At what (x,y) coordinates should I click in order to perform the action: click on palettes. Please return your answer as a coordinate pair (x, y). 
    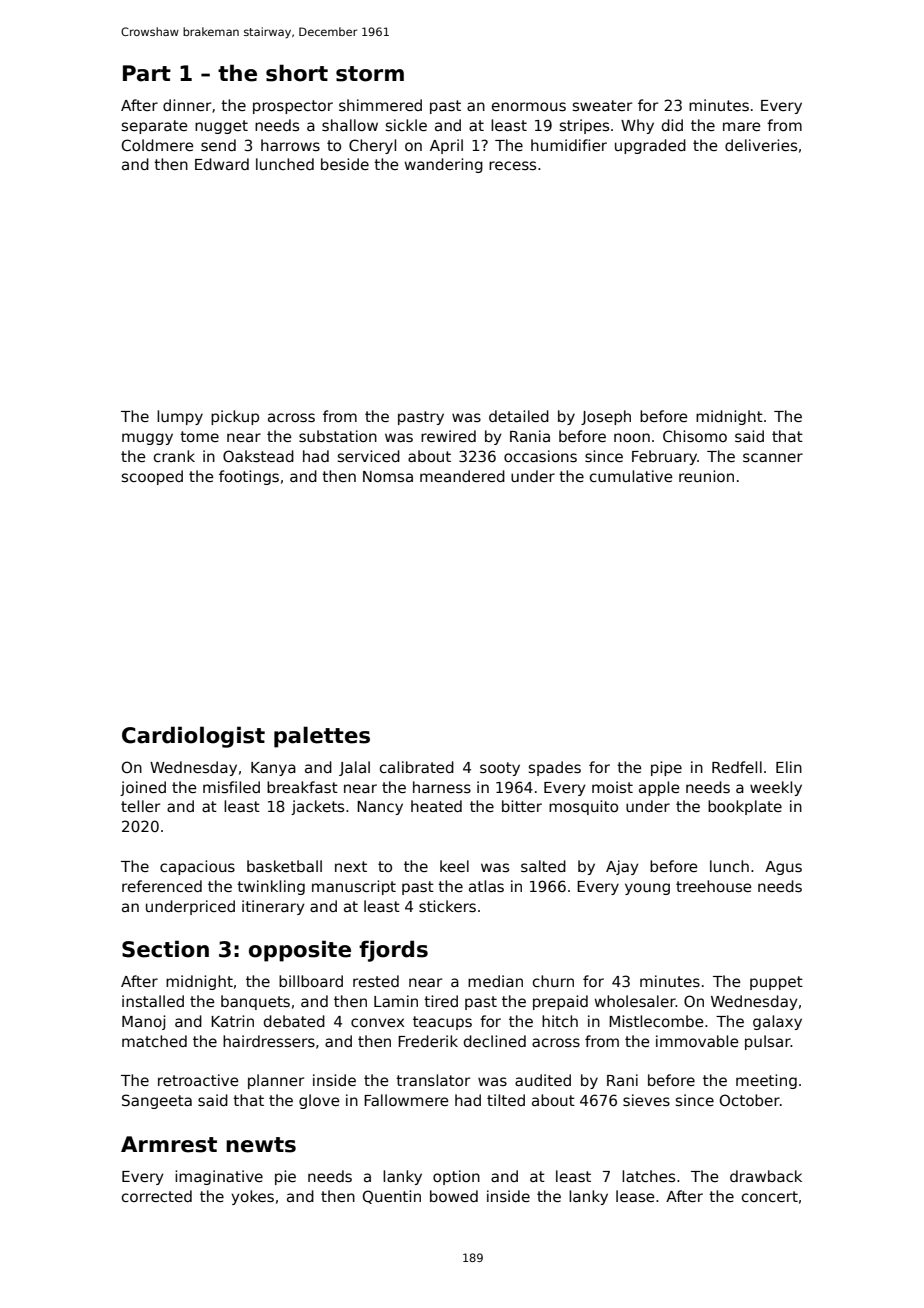
    Looking at the image, I should click on (322, 737).
